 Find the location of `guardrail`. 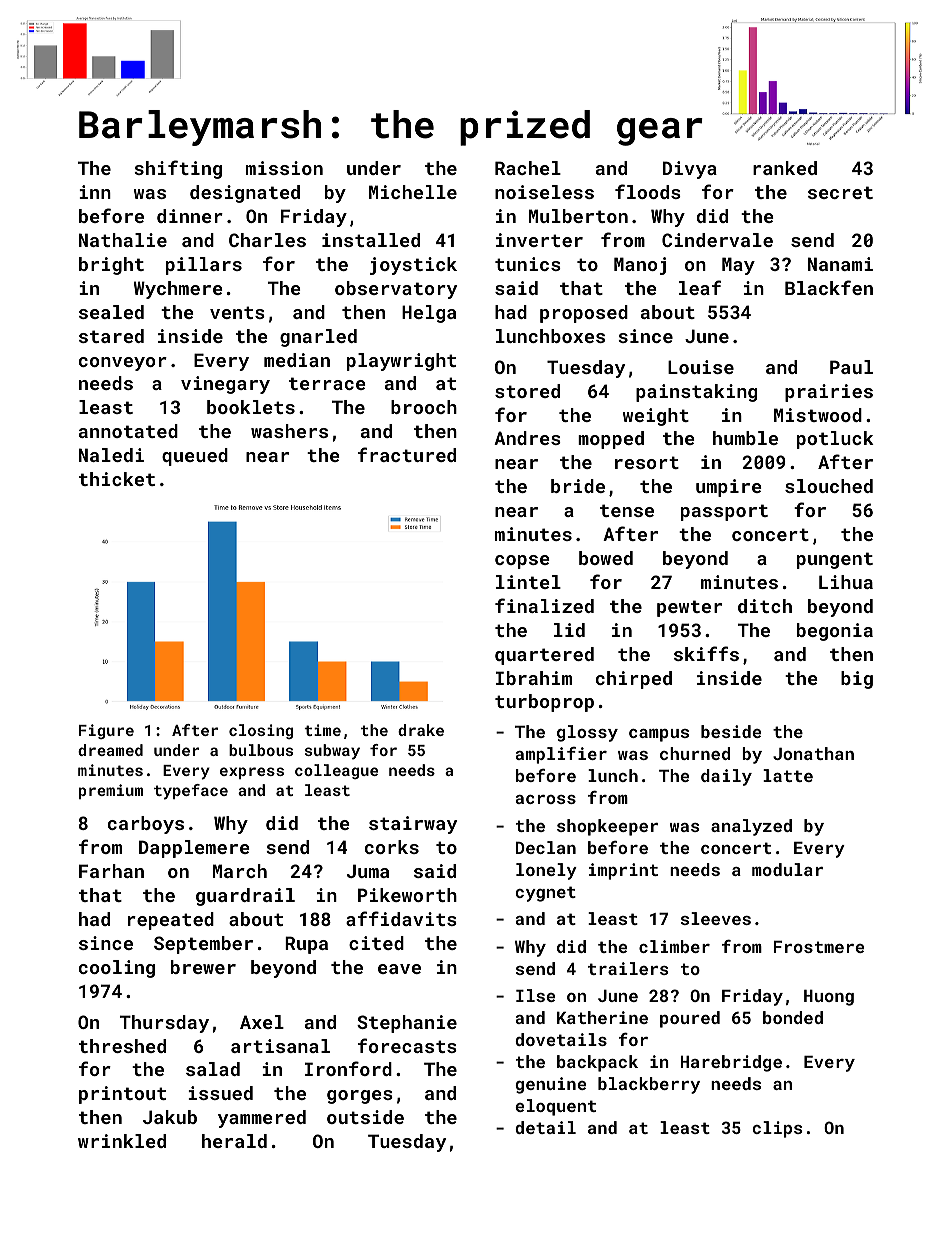

guardrail is located at coordinates (245, 897).
